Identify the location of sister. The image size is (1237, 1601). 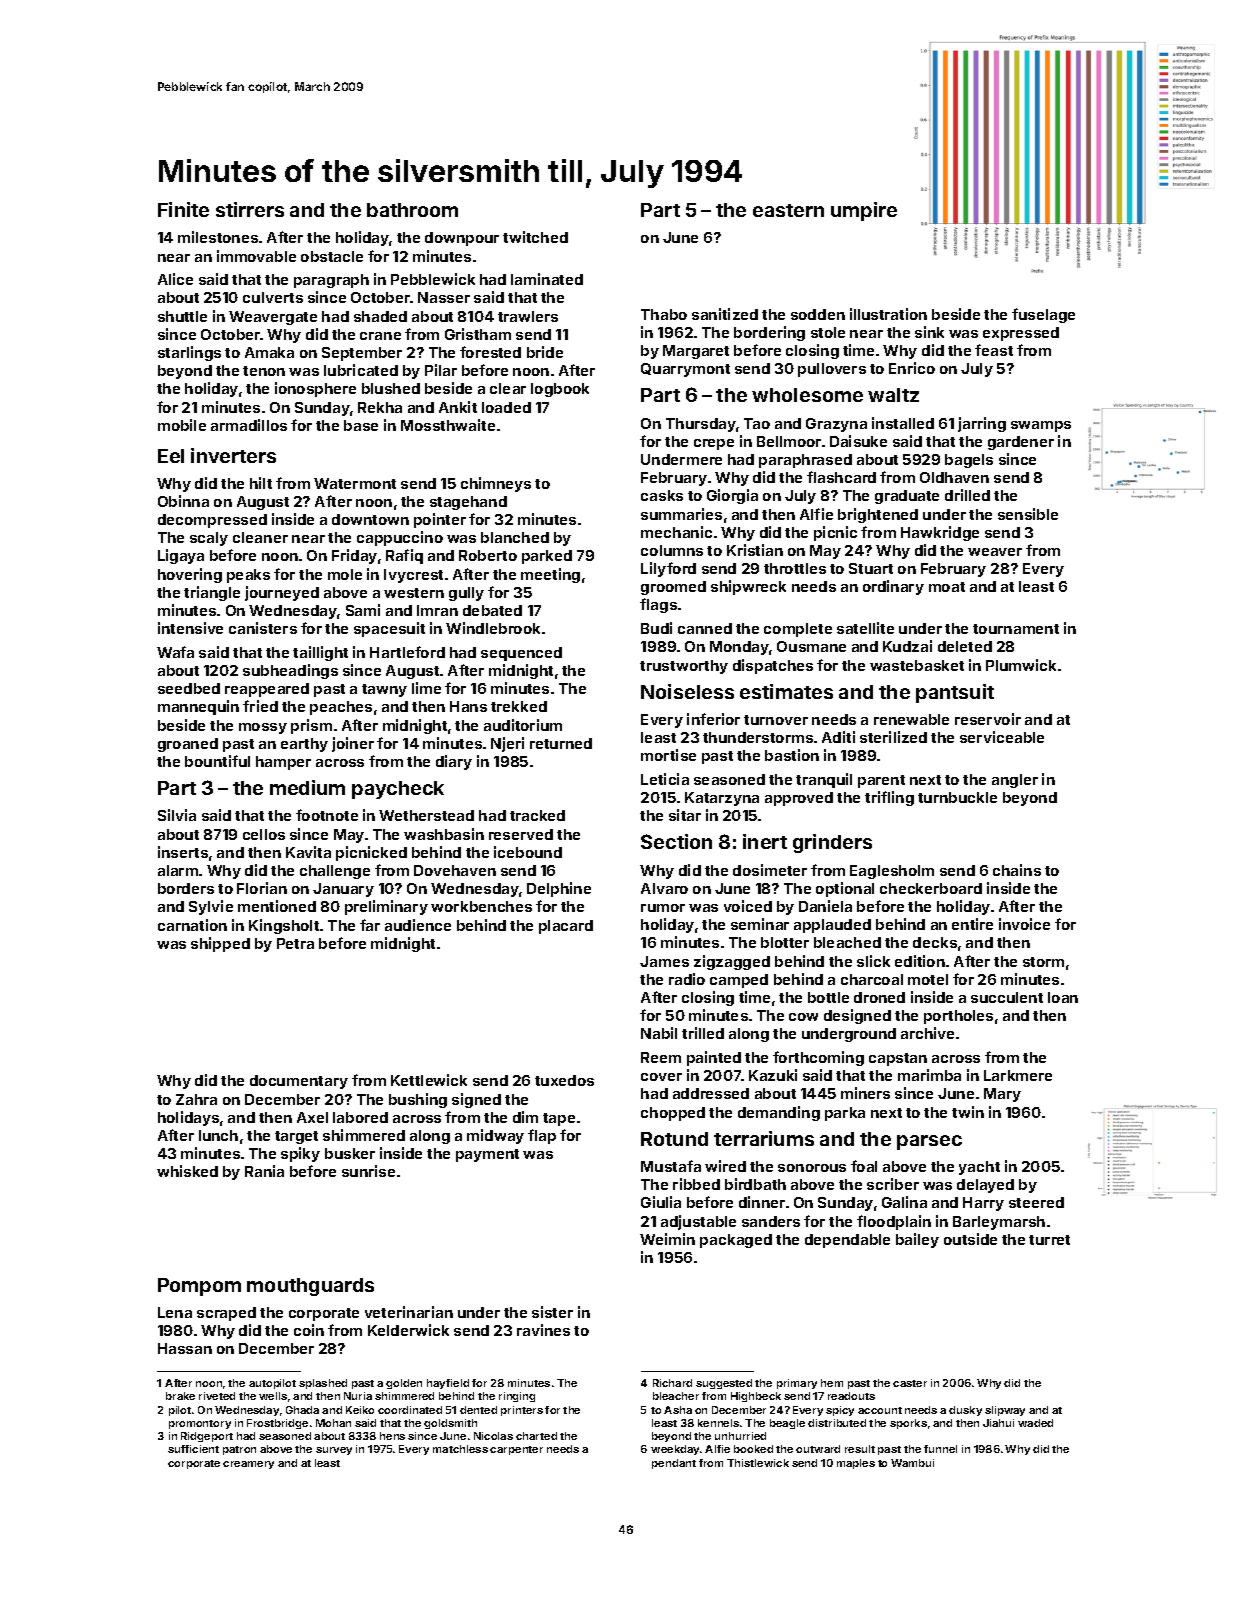
(552, 1312).
